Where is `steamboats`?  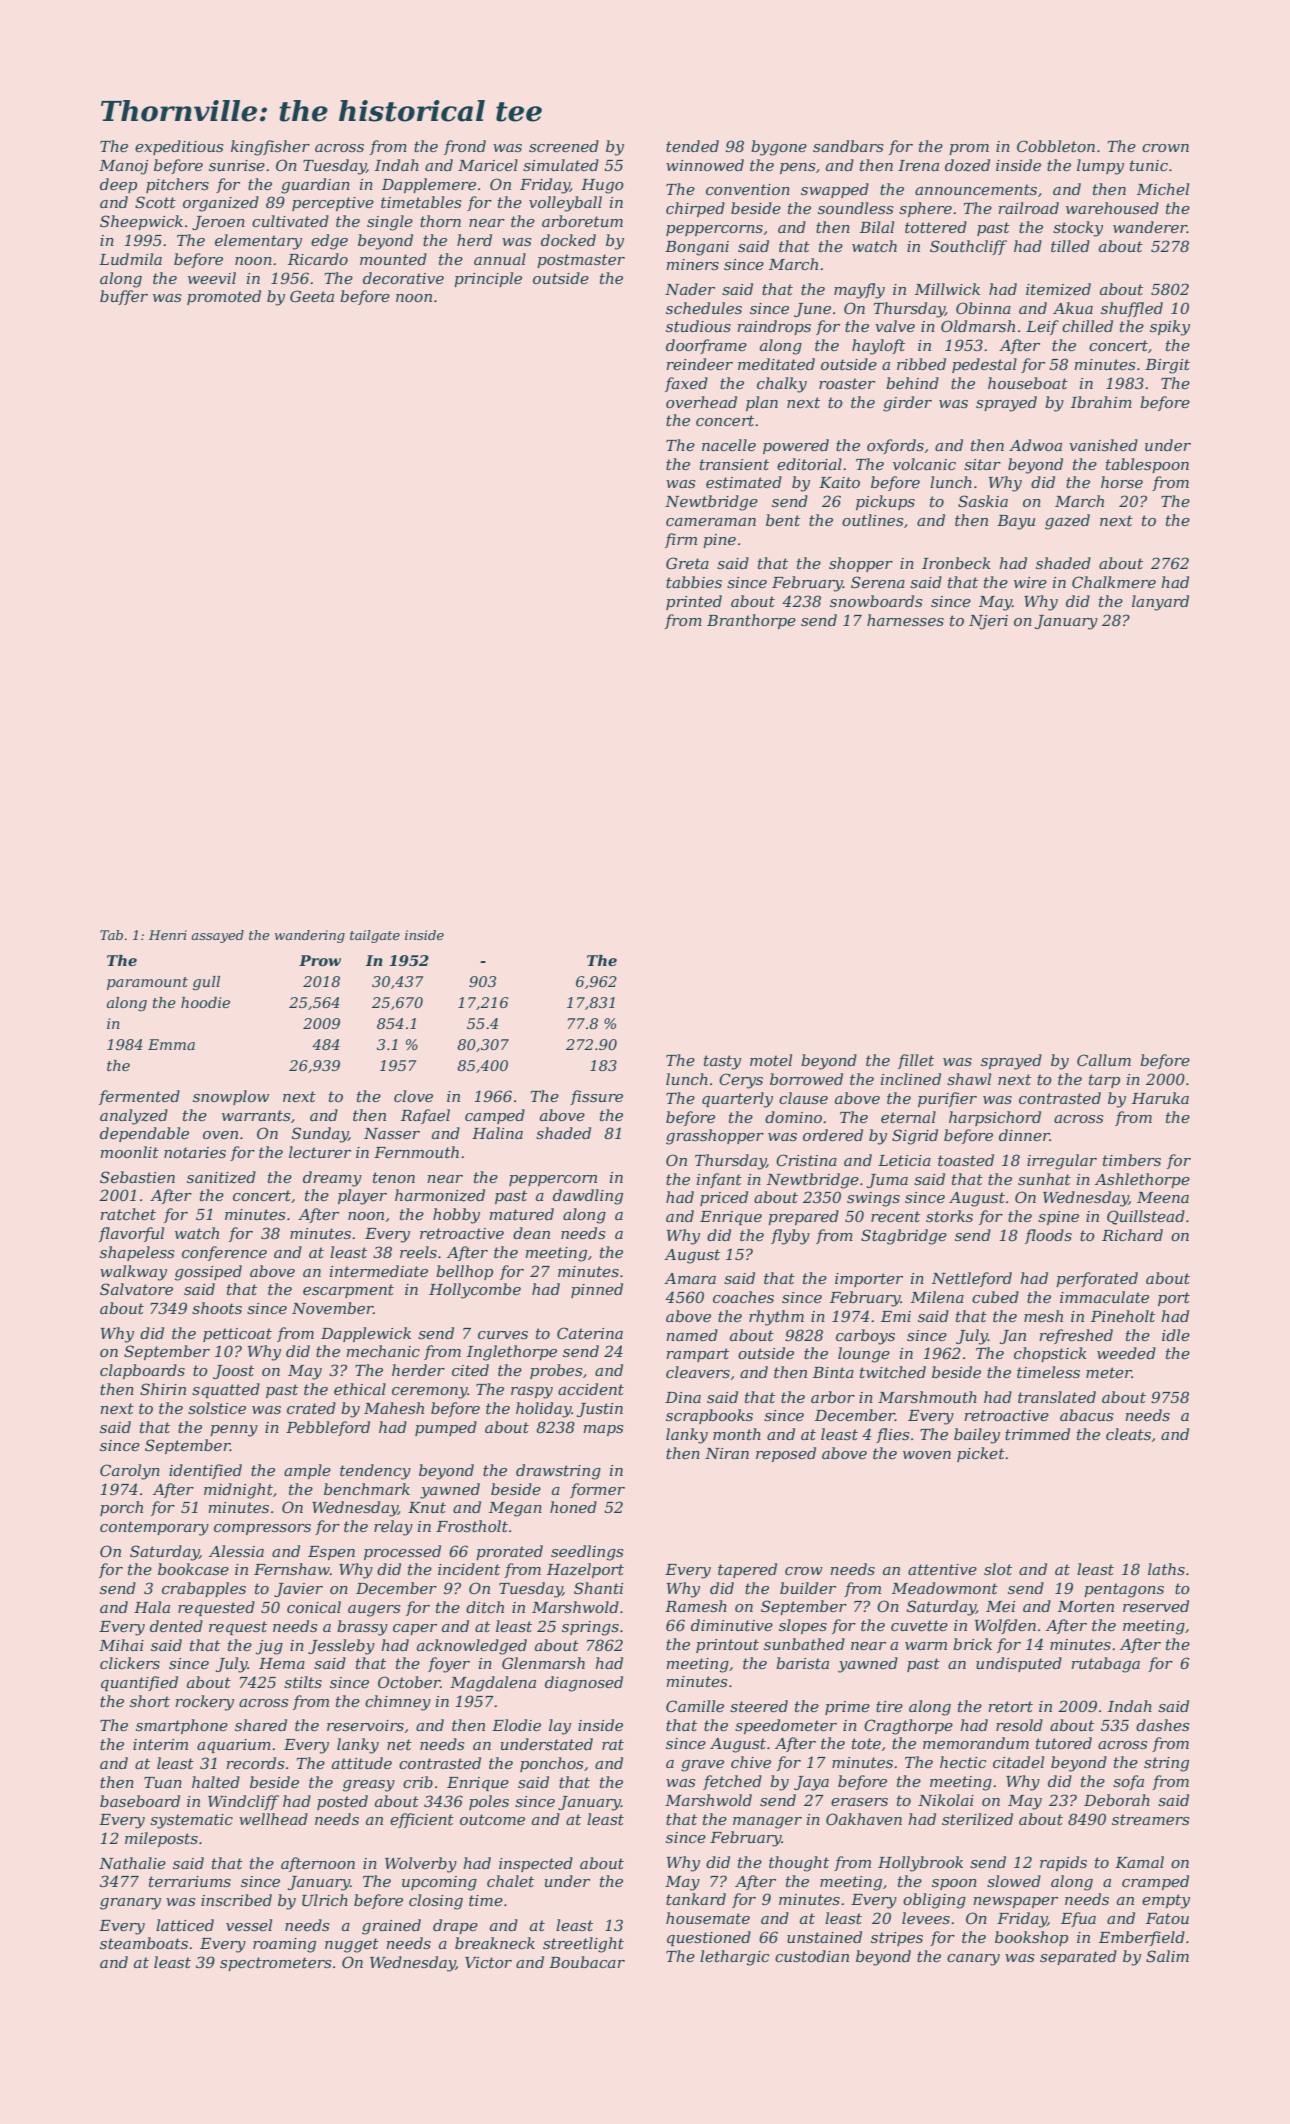 steamboats is located at coordinates (144, 1943).
